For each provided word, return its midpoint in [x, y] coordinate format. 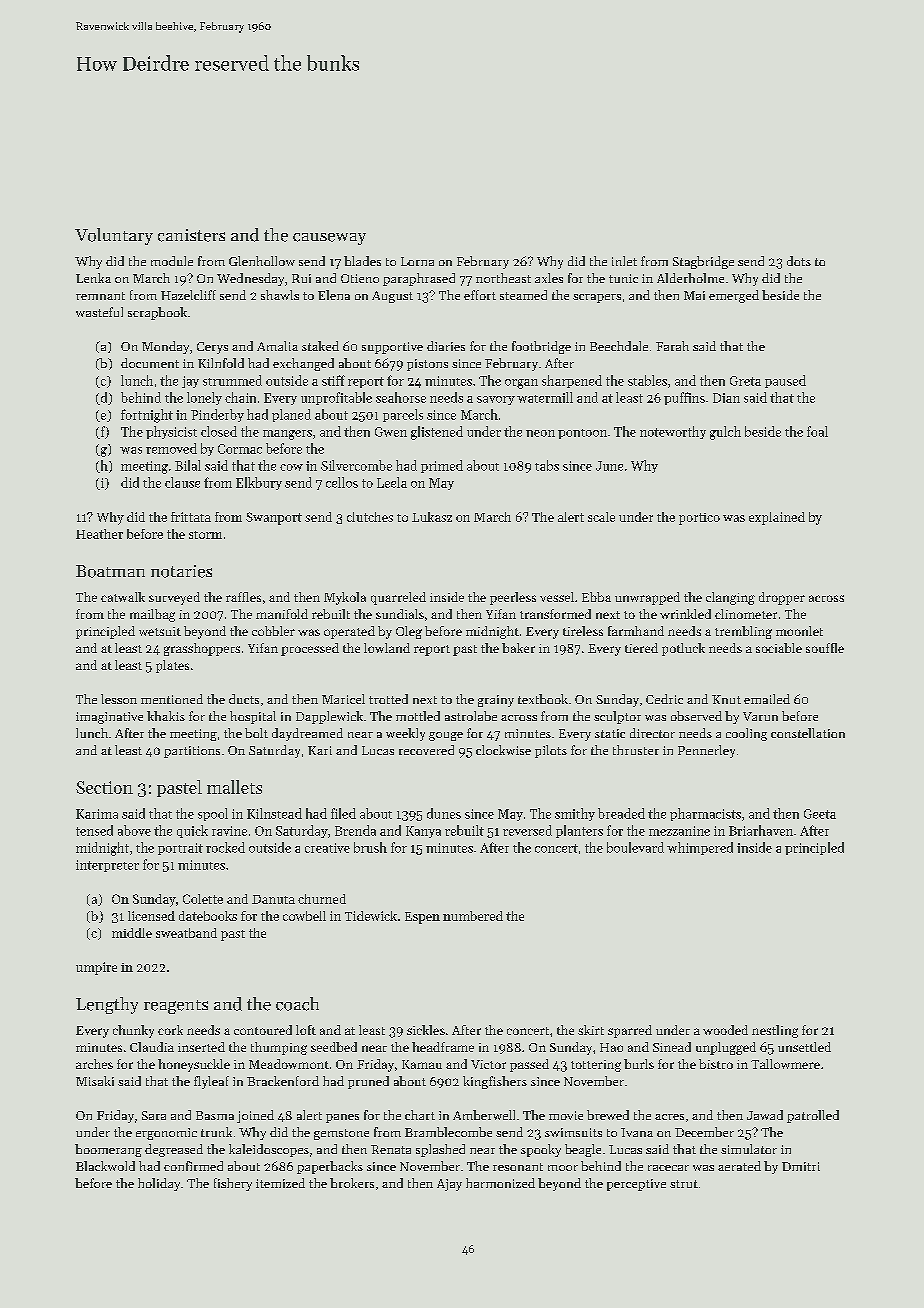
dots [799, 261]
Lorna [417, 261]
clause [182, 482]
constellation [808, 733]
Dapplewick [329, 717]
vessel [557, 597]
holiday [159, 1184]
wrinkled [685, 614]
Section [104, 787]
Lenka [93, 278]
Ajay [449, 1185]
